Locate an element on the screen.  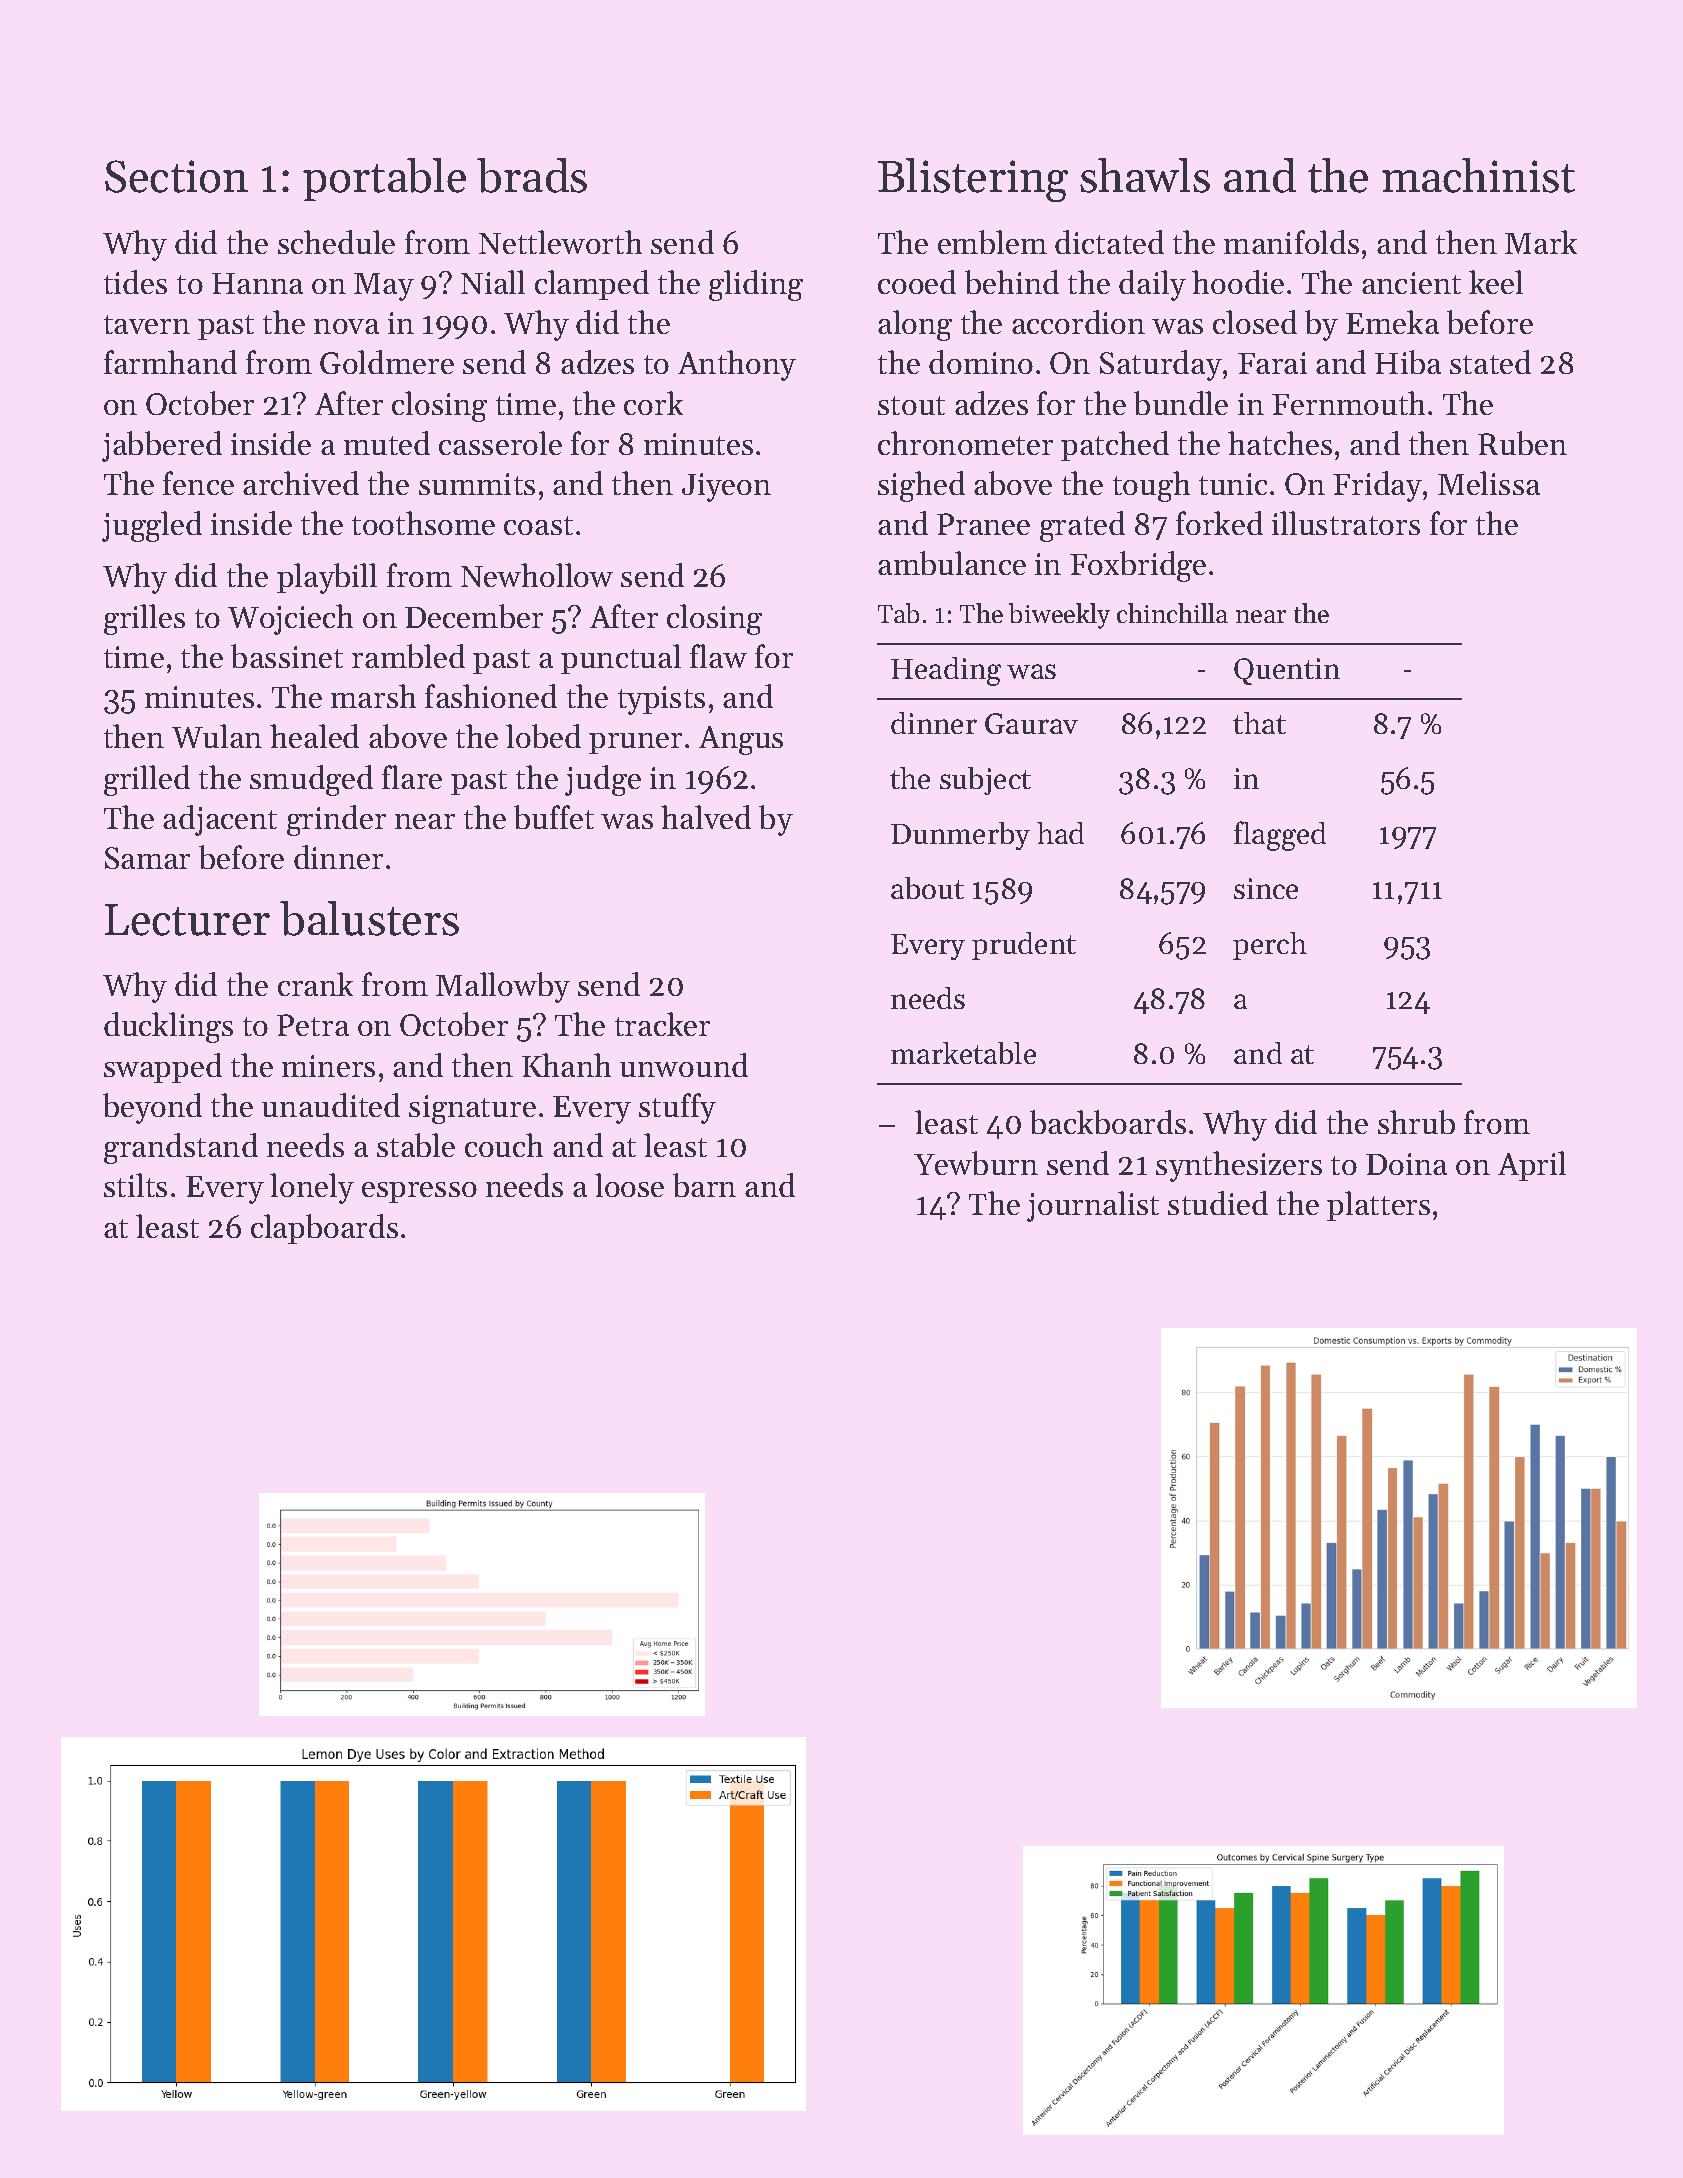
tunic is located at coordinates (1233, 484).
